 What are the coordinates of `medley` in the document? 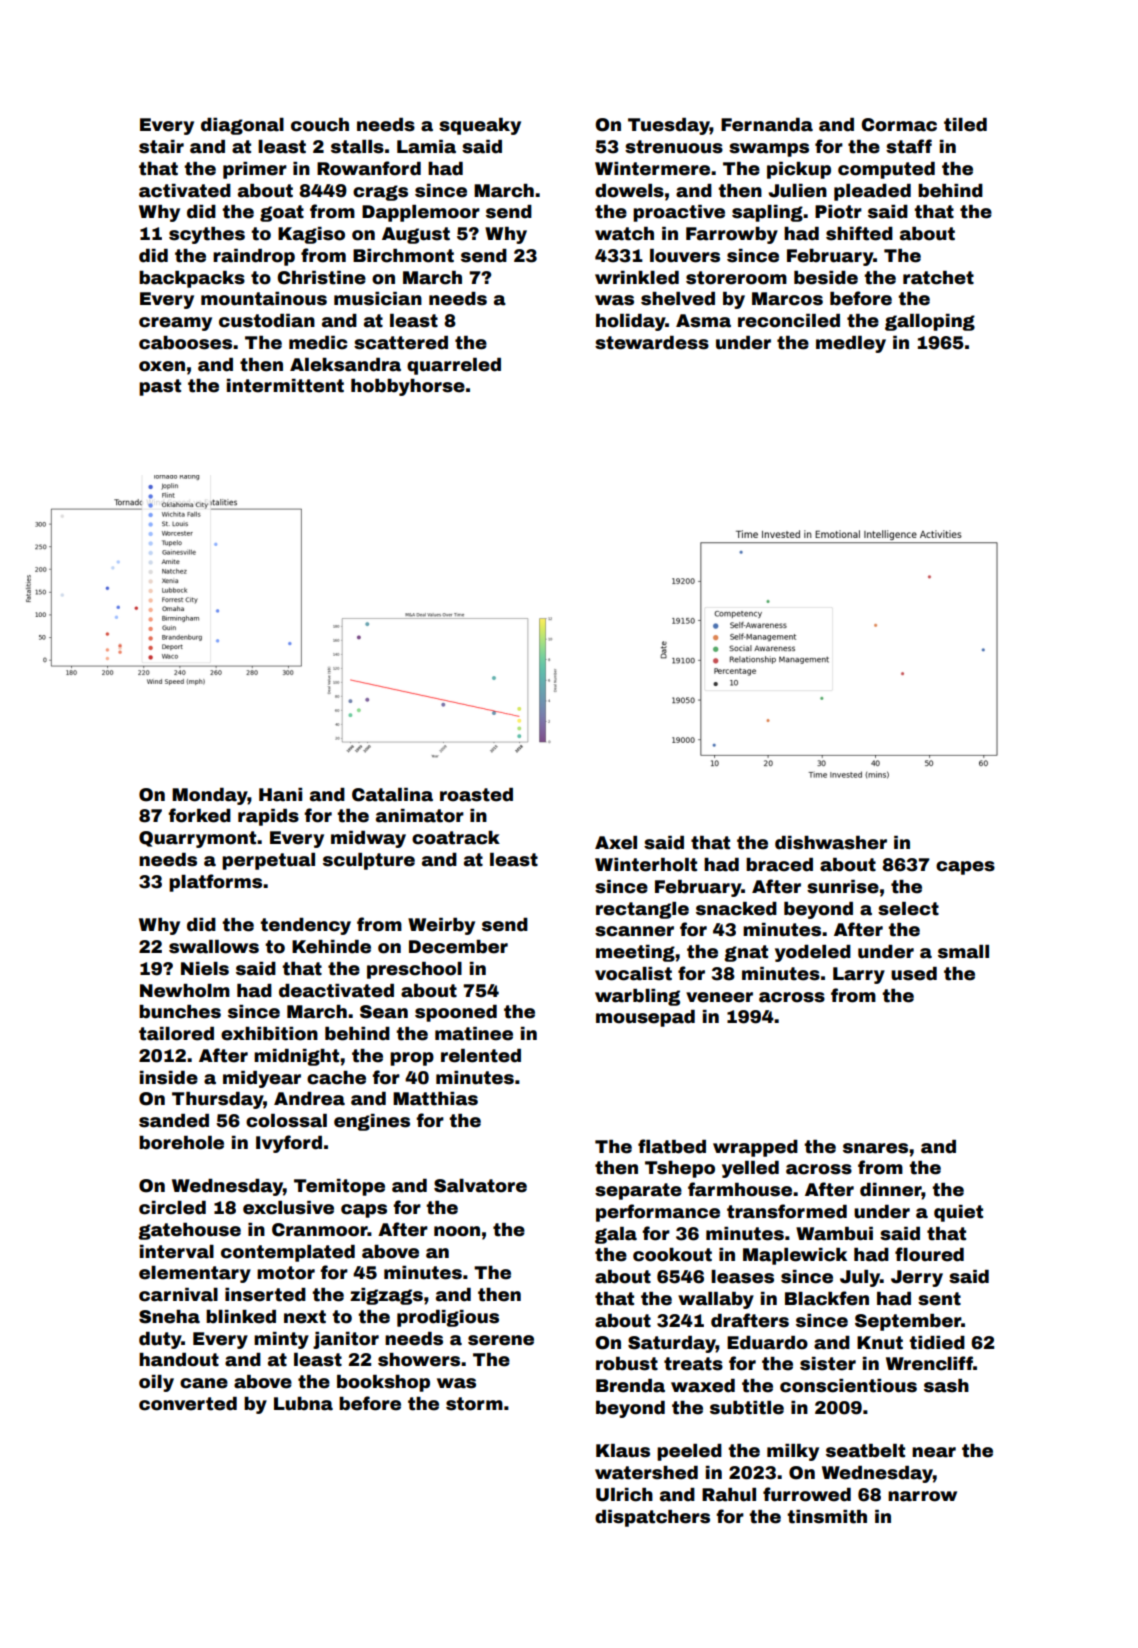 It's located at (851, 344).
